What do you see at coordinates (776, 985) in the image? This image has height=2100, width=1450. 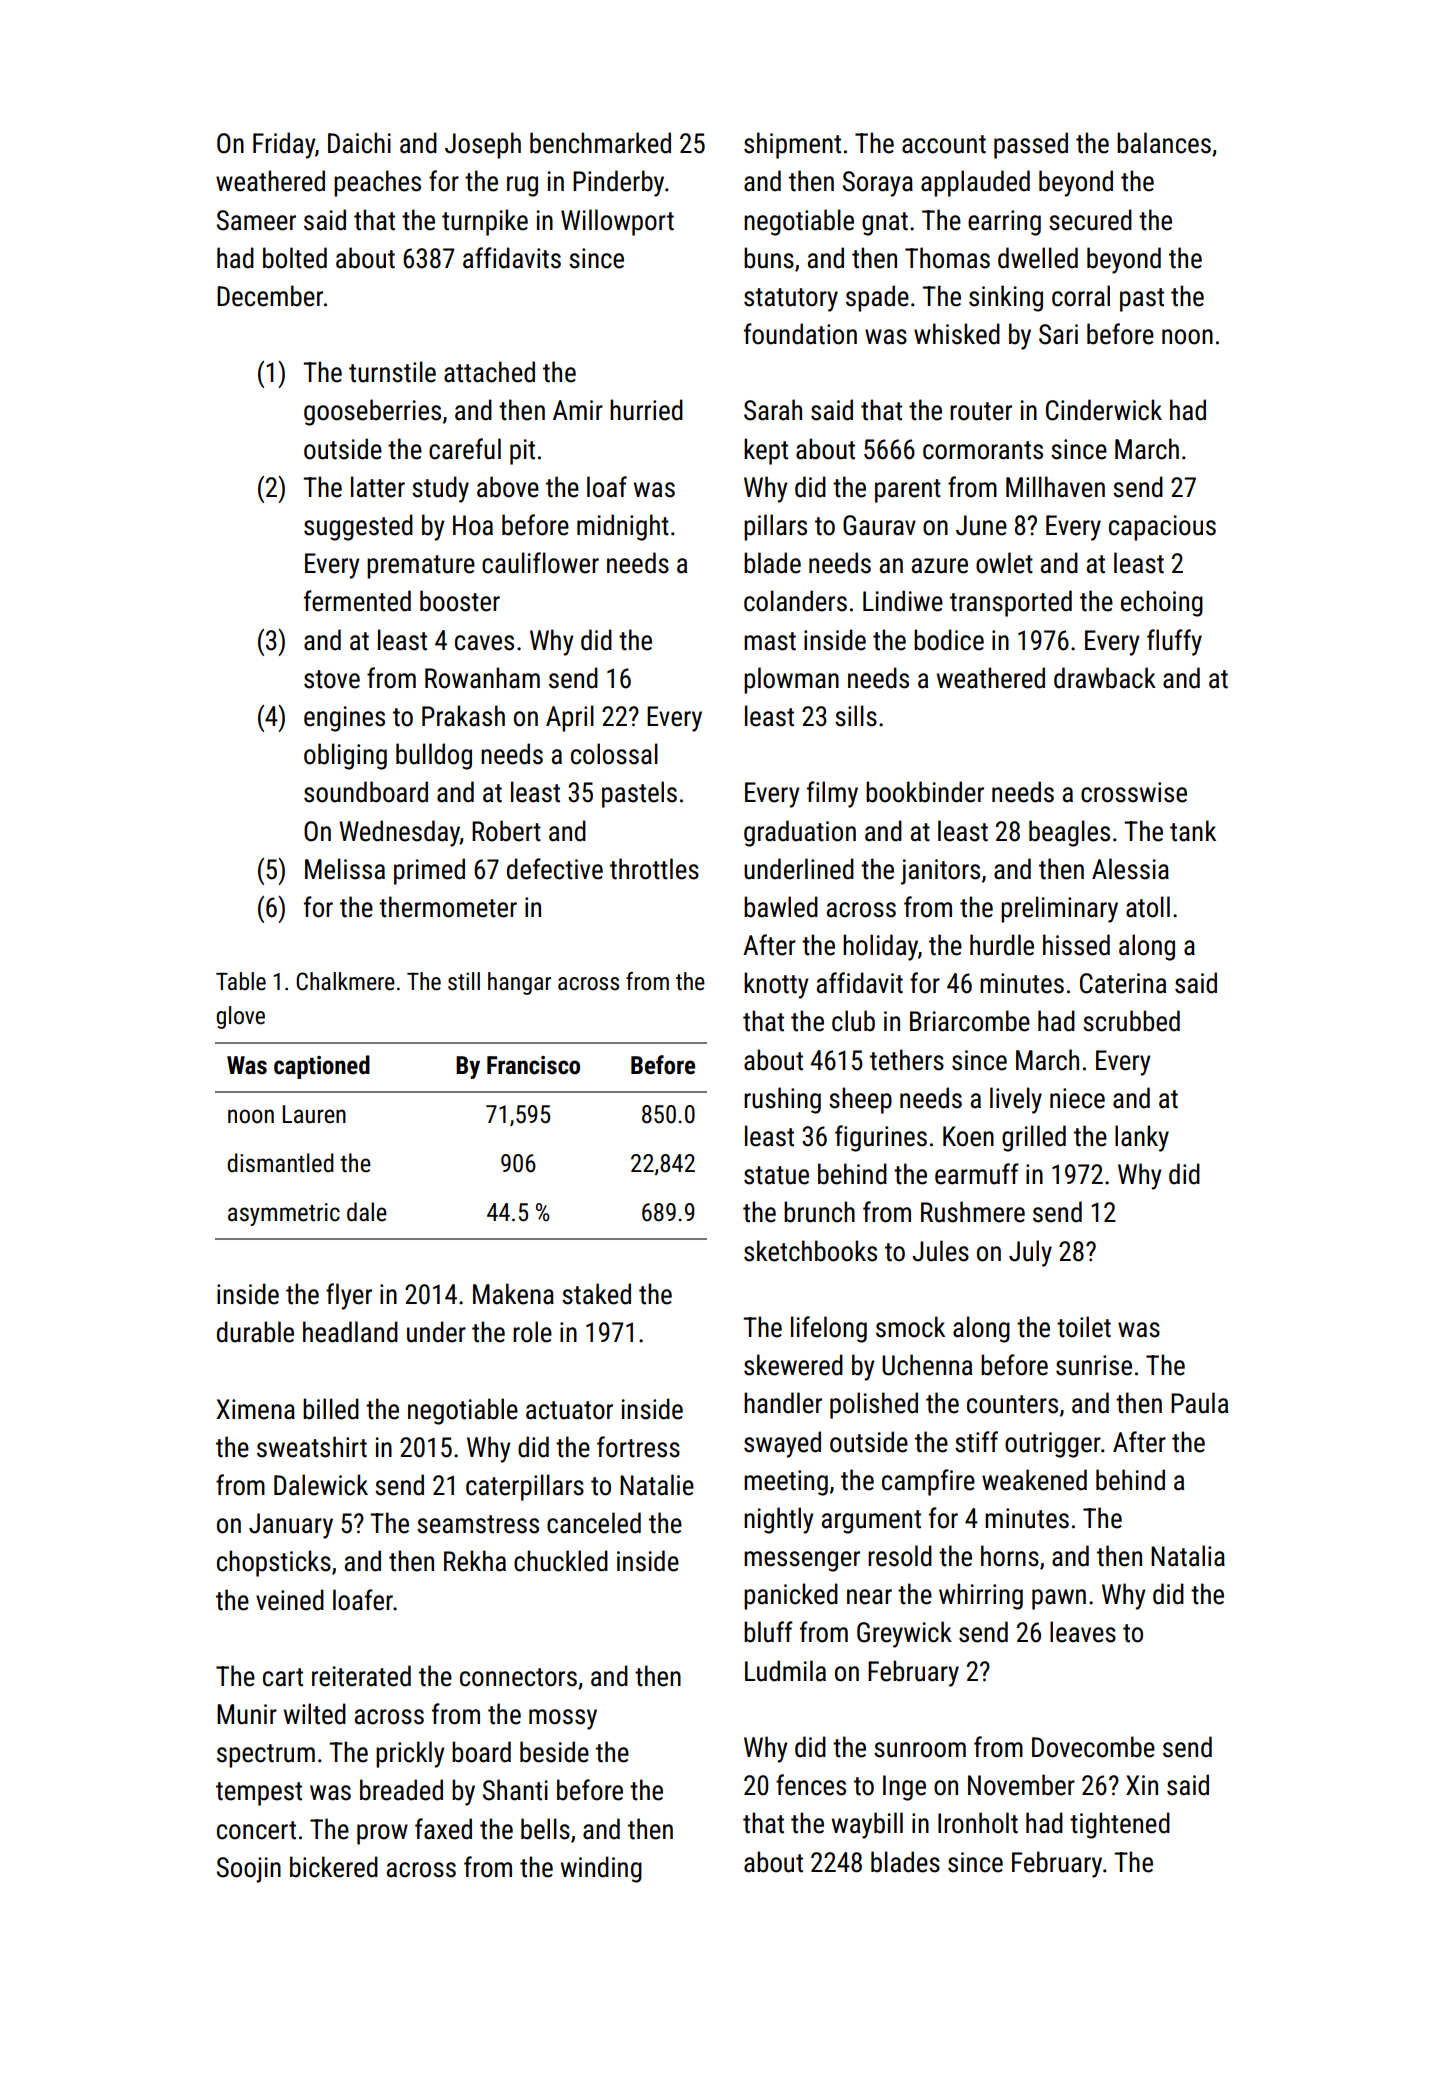 I see `knotty` at bounding box center [776, 985].
